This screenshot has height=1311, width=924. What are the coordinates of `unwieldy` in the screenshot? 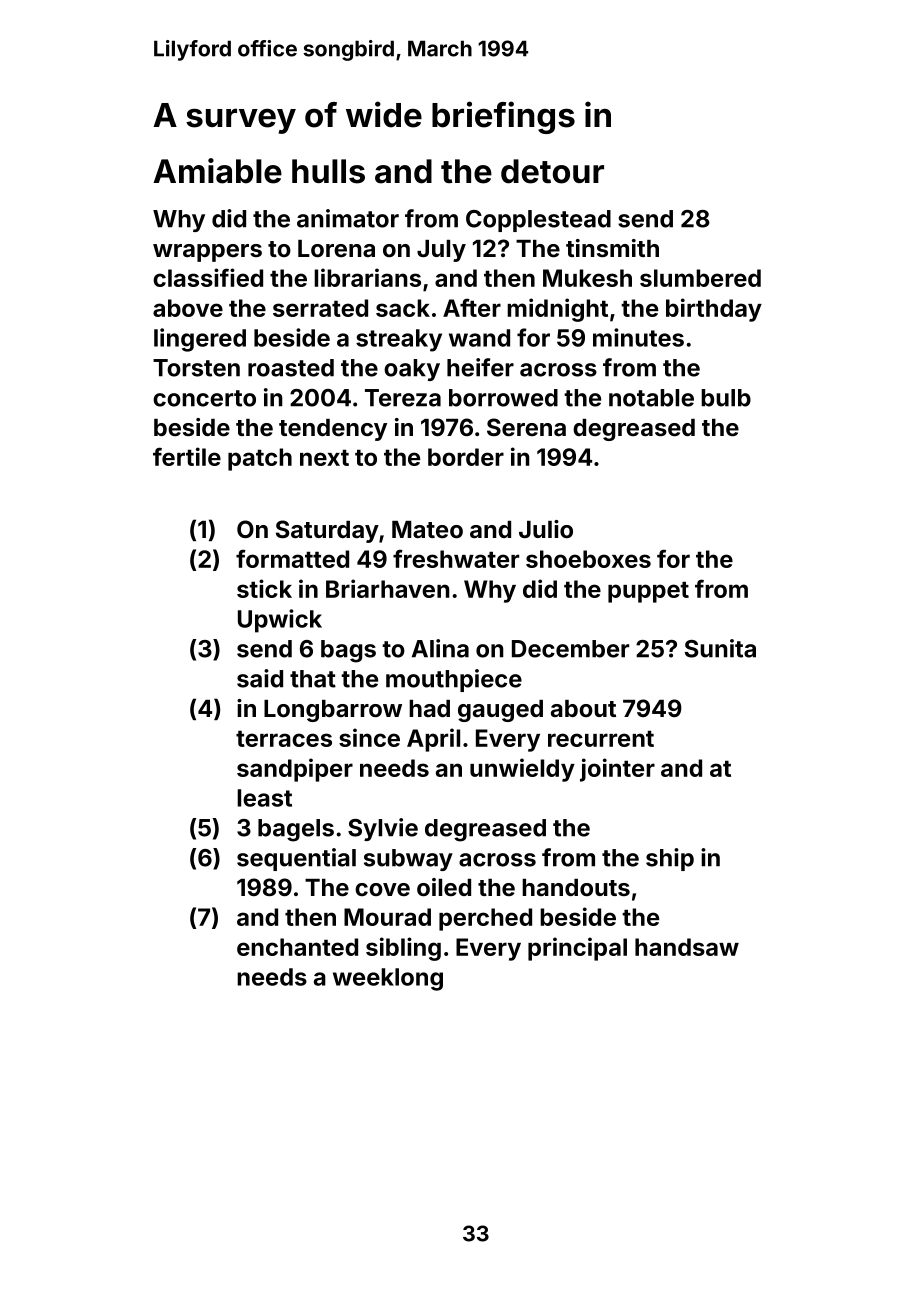 It's located at (522, 770).
